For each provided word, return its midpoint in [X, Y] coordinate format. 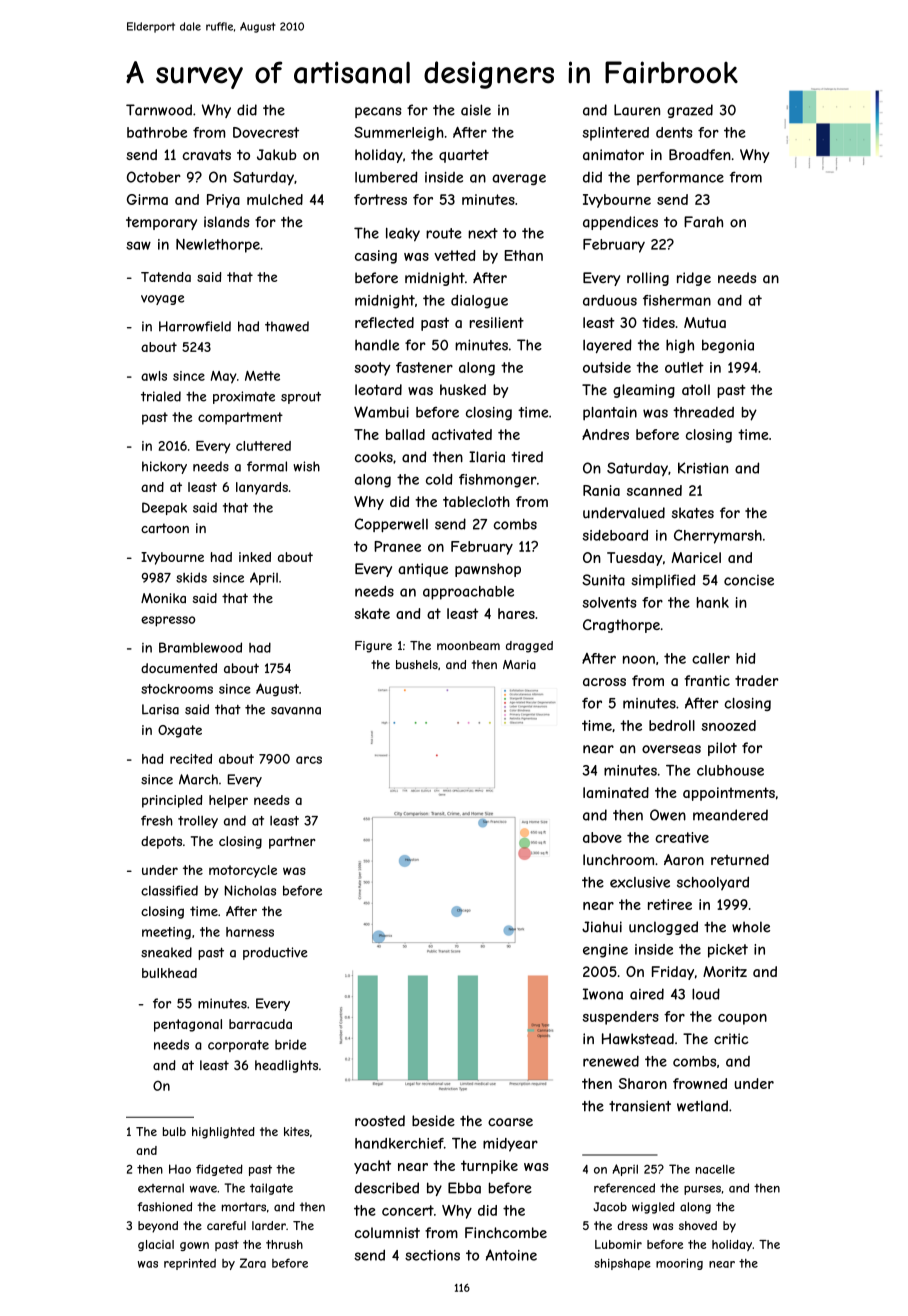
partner [292, 842]
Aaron [684, 859]
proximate [244, 397]
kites [296, 1131]
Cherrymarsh [718, 536]
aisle [476, 110]
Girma [147, 199]
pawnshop [488, 570]
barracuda [260, 1024]
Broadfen [700, 154]
